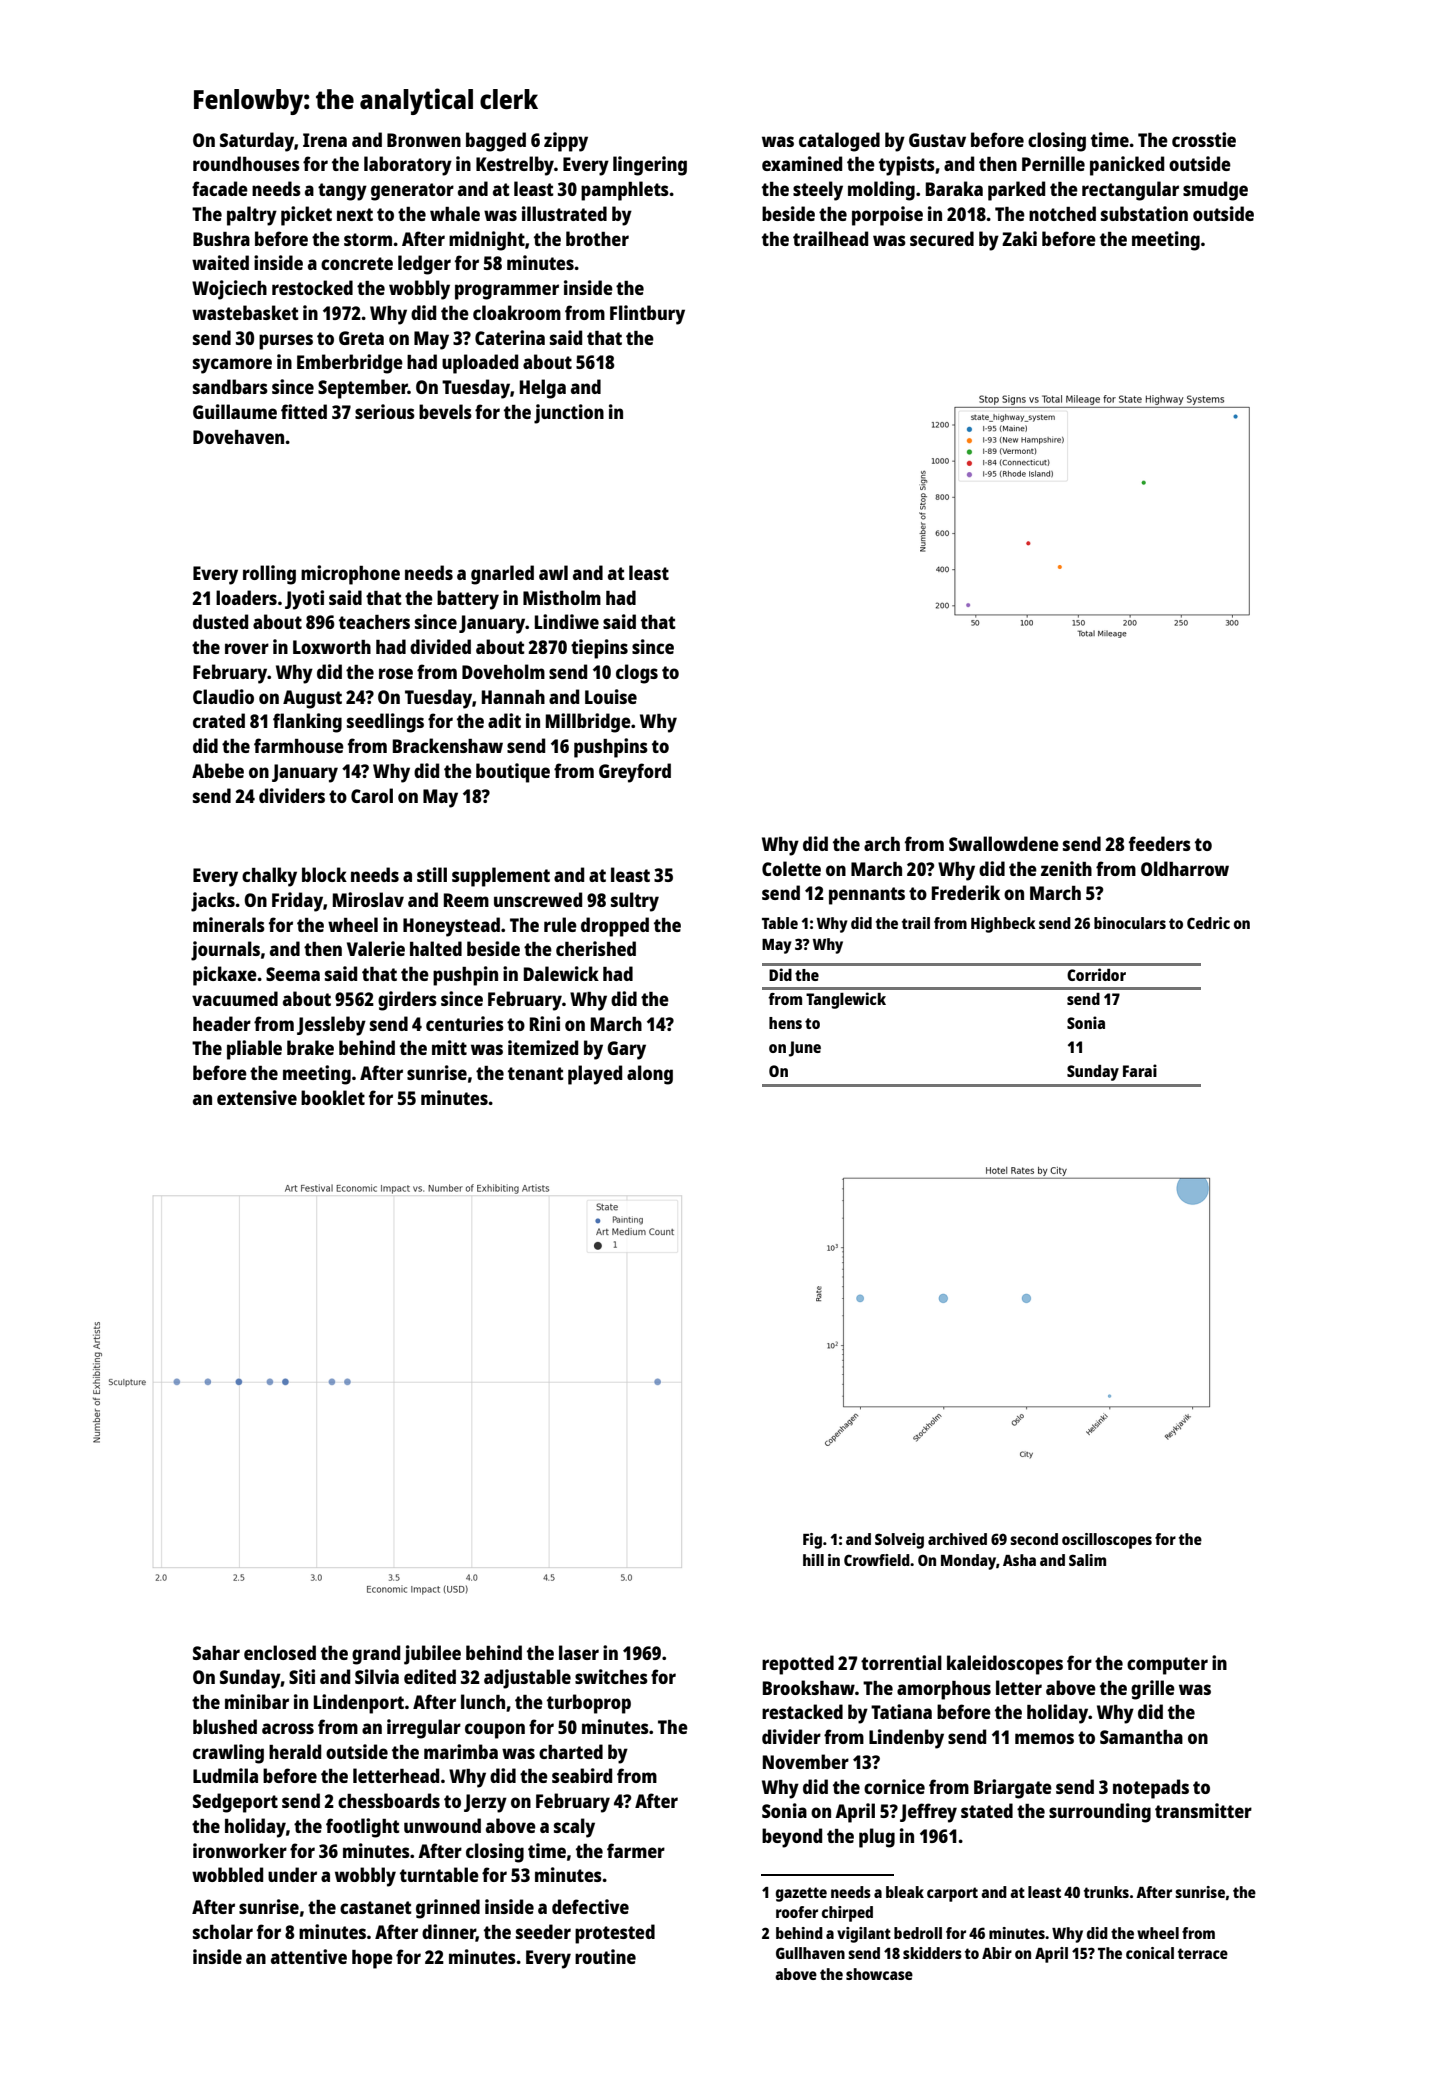  Describe the element at coordinates (350, 575) in the image. I see `microphone` at that location.
